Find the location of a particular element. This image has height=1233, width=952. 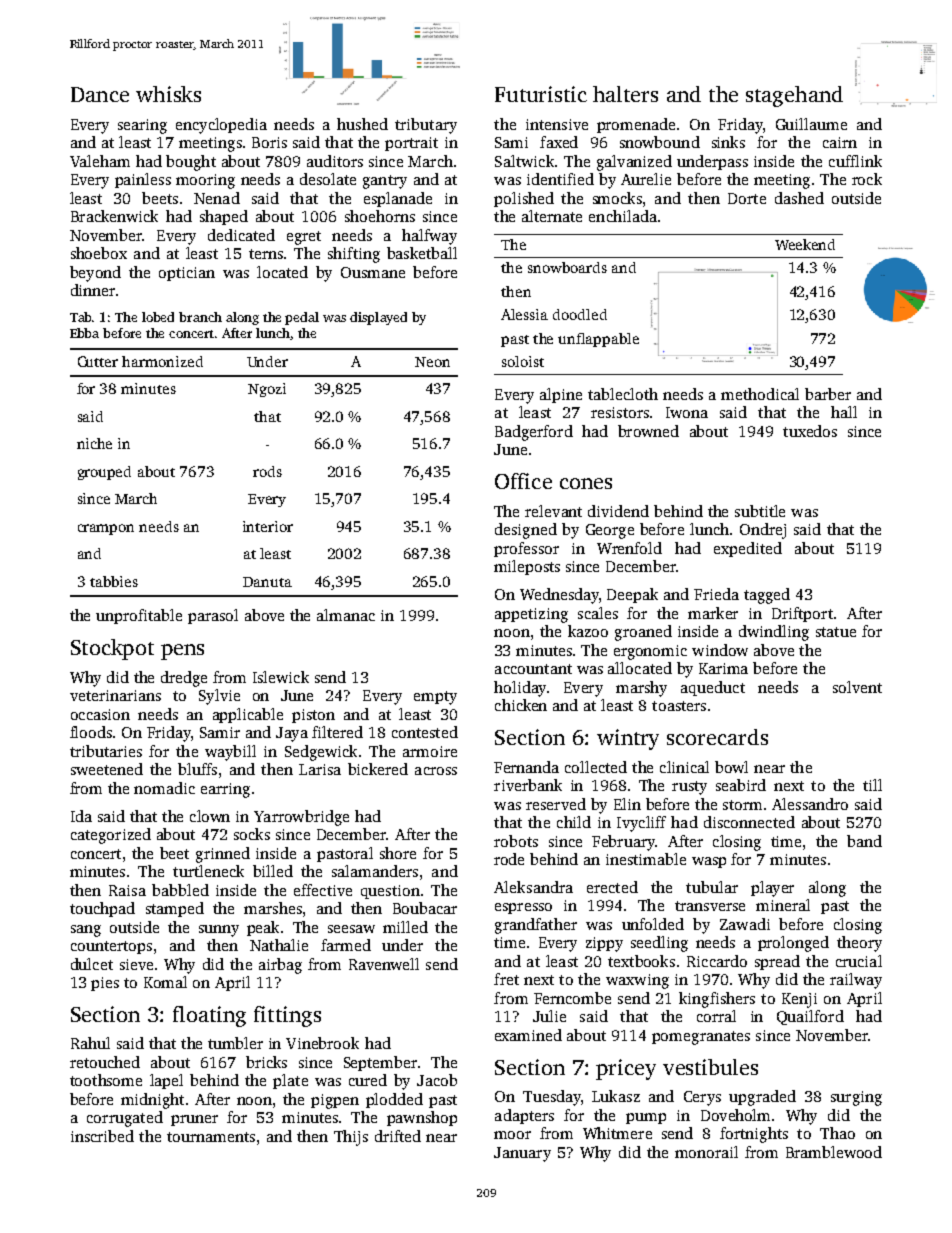

question is located at coordinates (390, 892).
